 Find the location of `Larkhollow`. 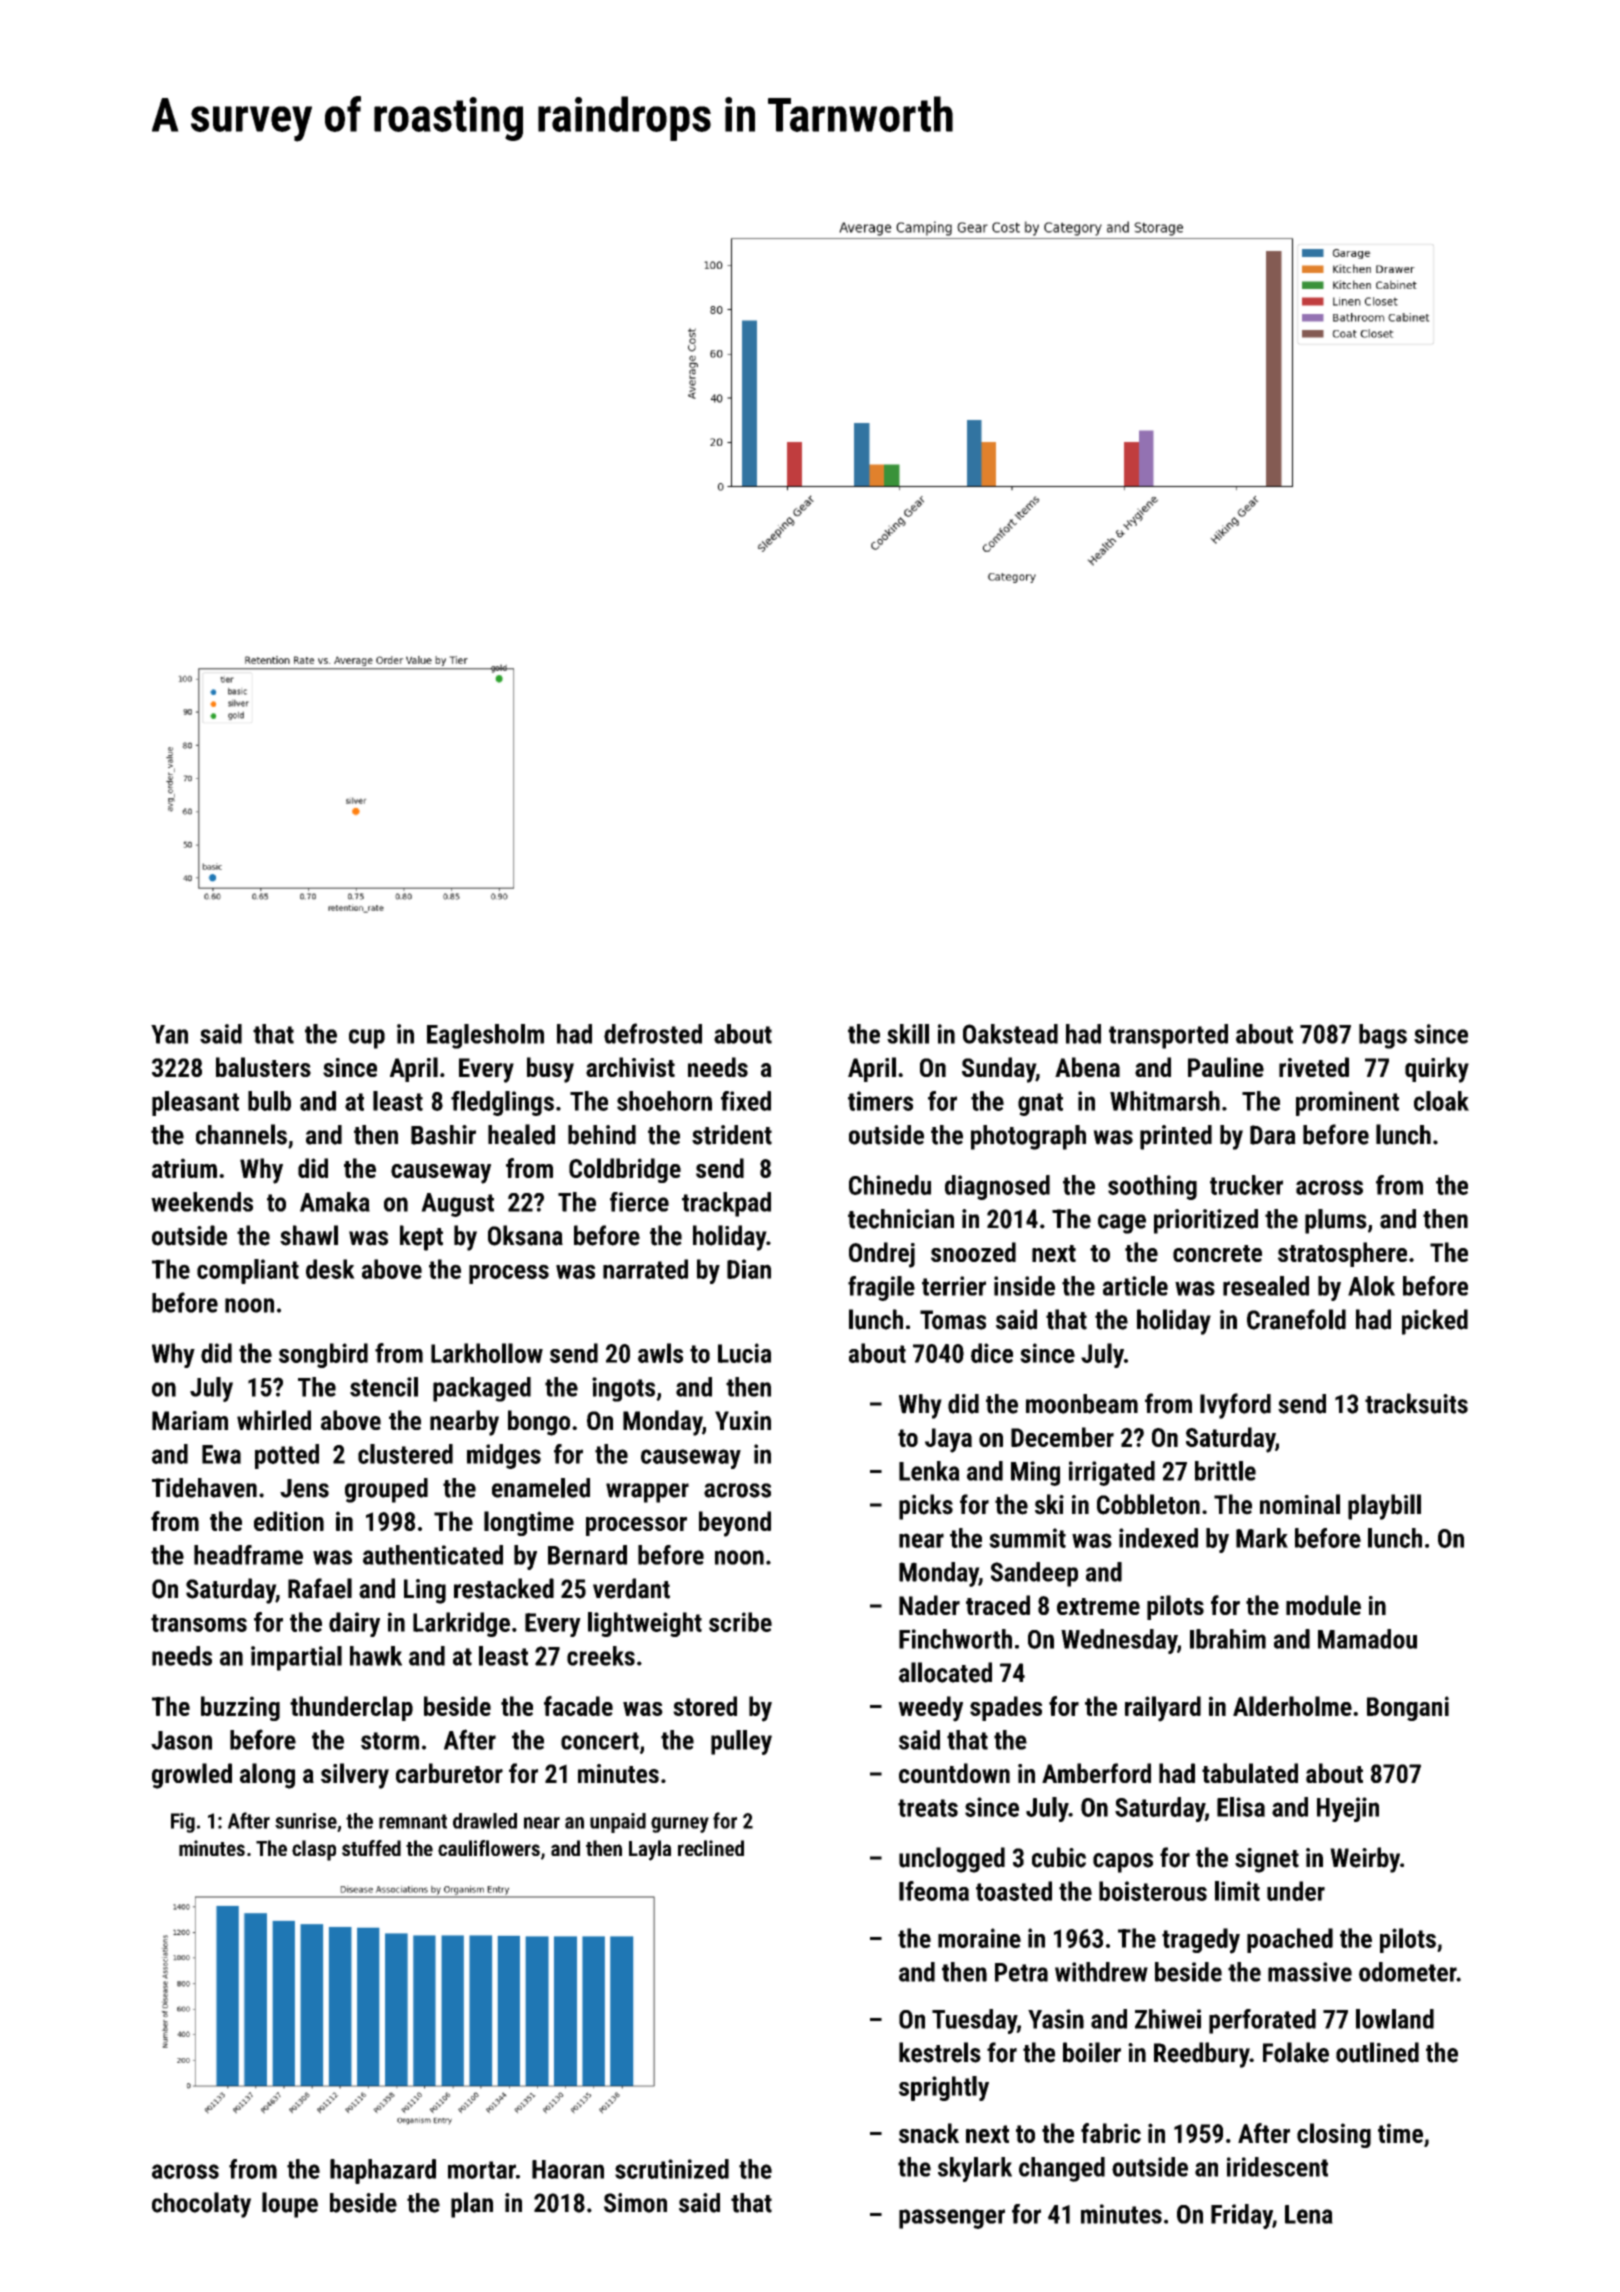

Larkhollow is located at coordinates (487, 1353).
